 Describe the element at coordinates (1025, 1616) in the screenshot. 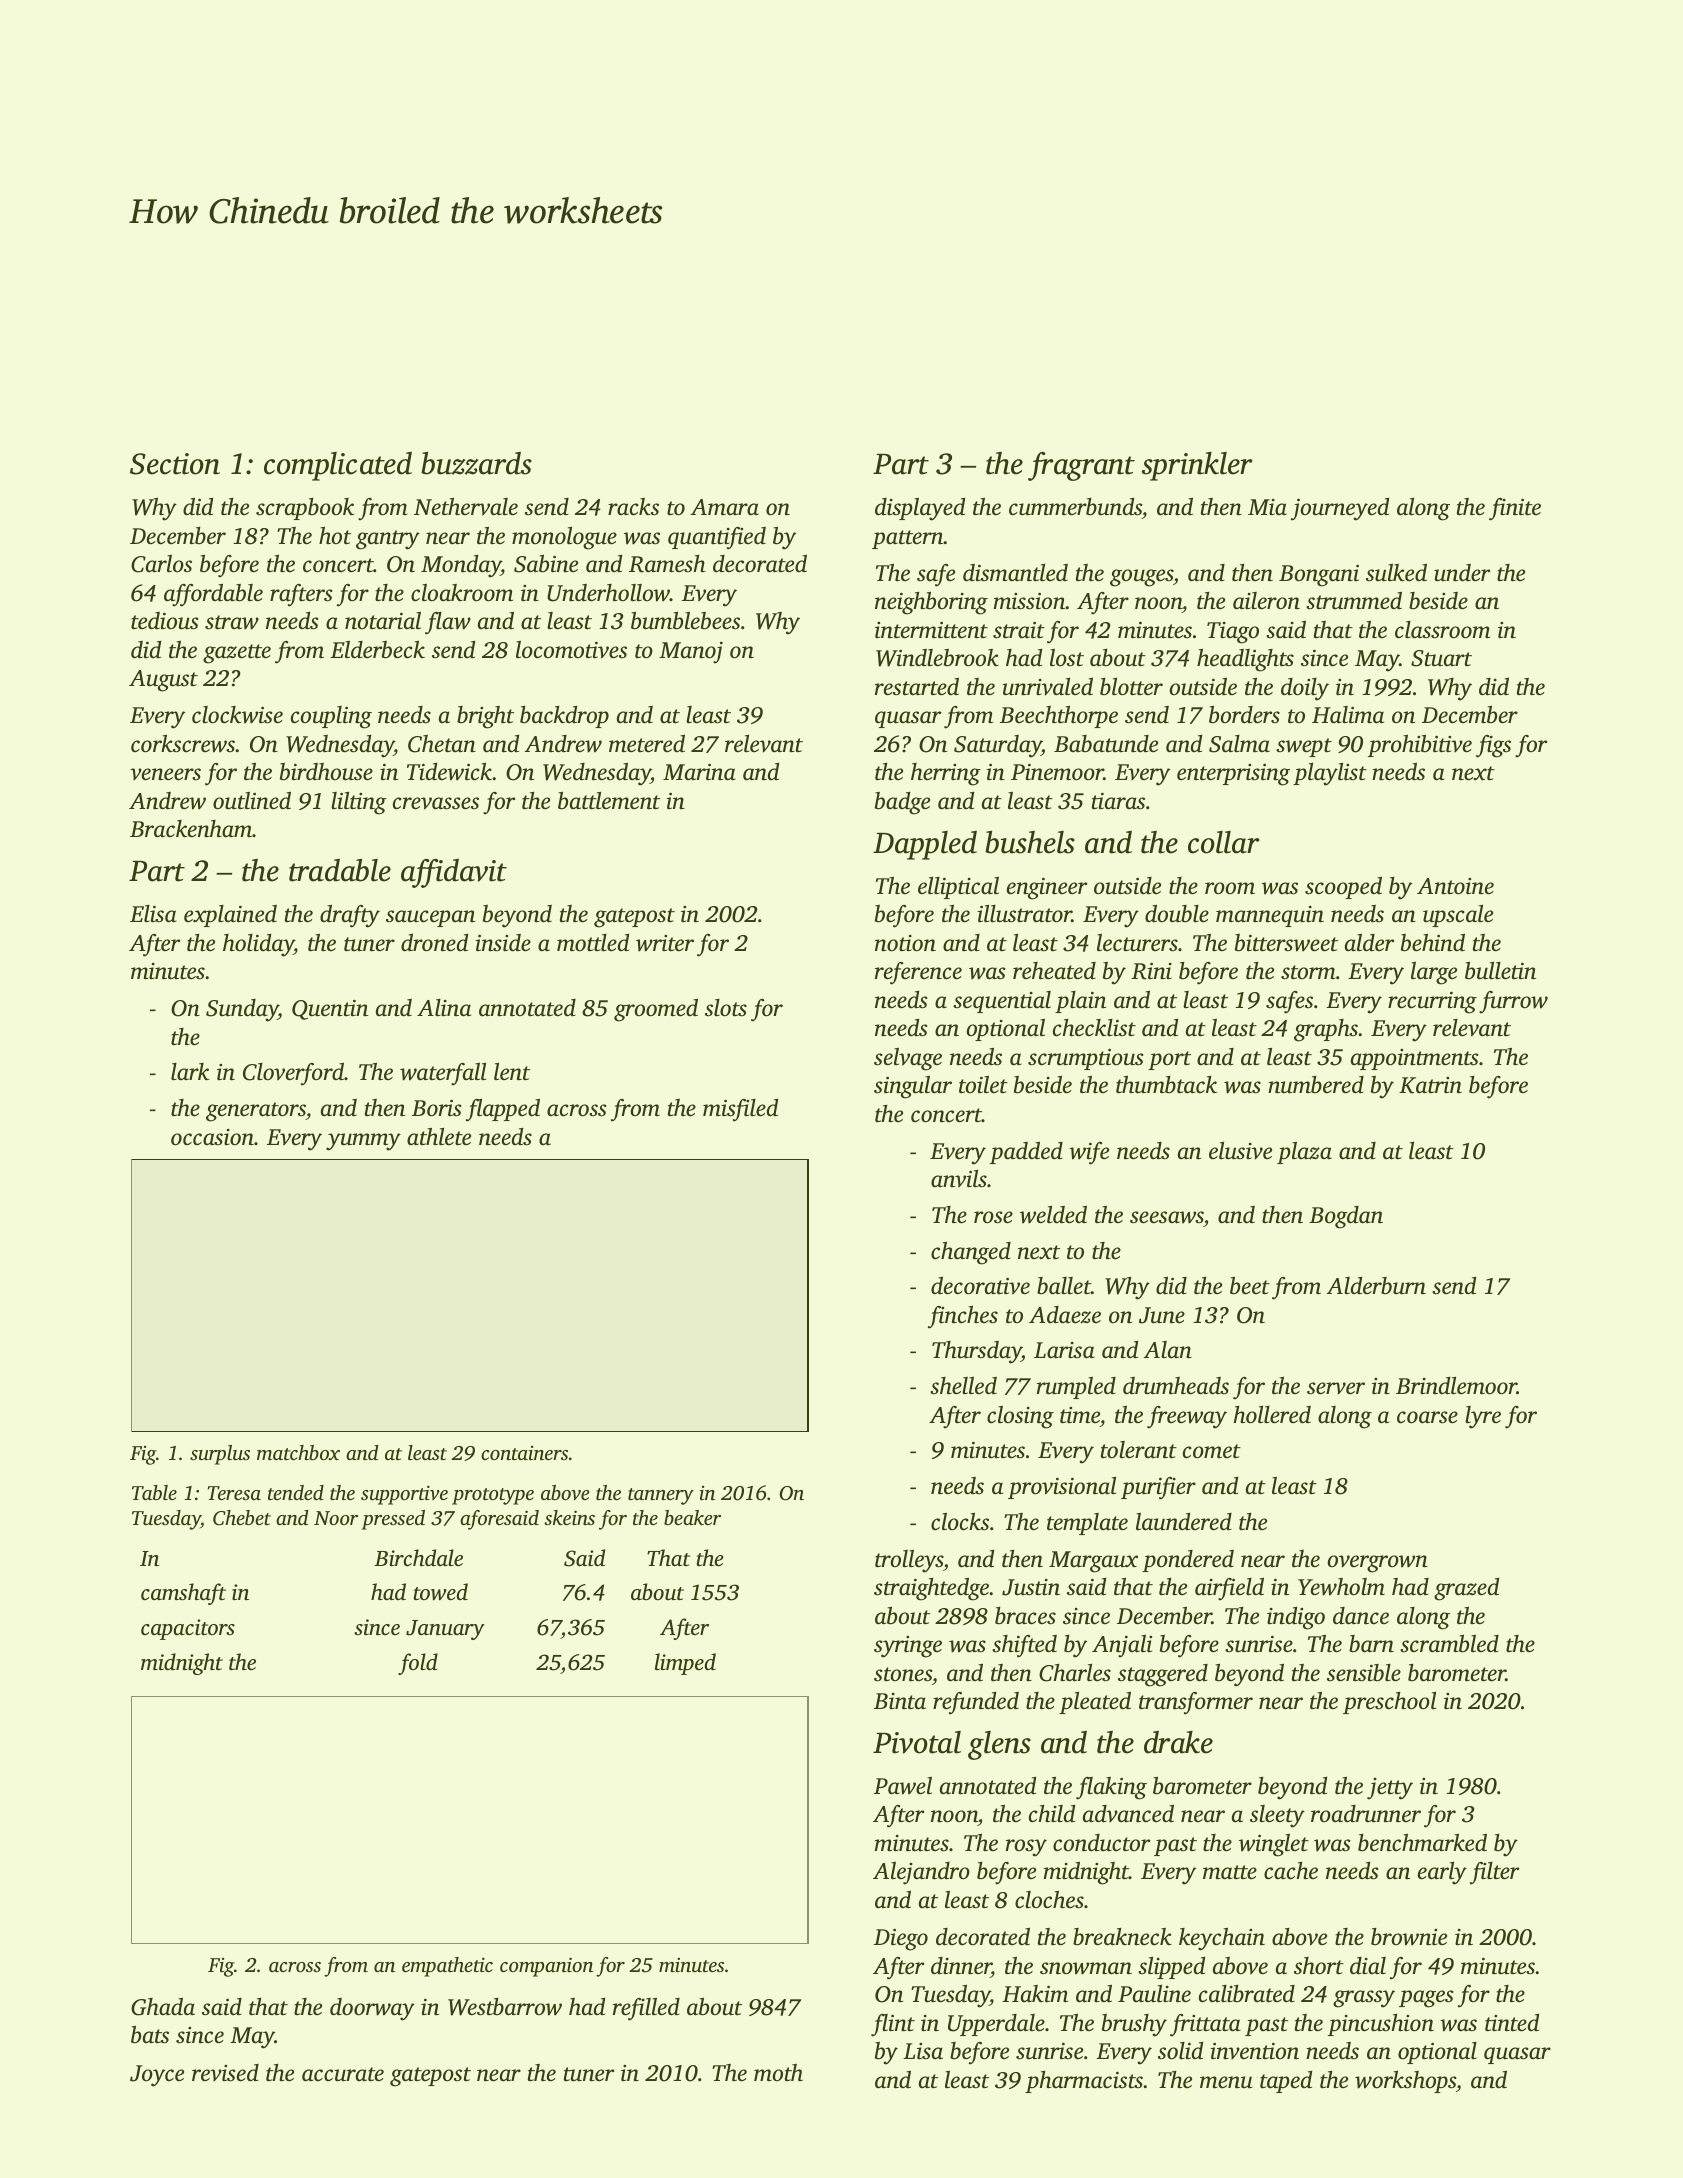

I see `braces` at that location.
